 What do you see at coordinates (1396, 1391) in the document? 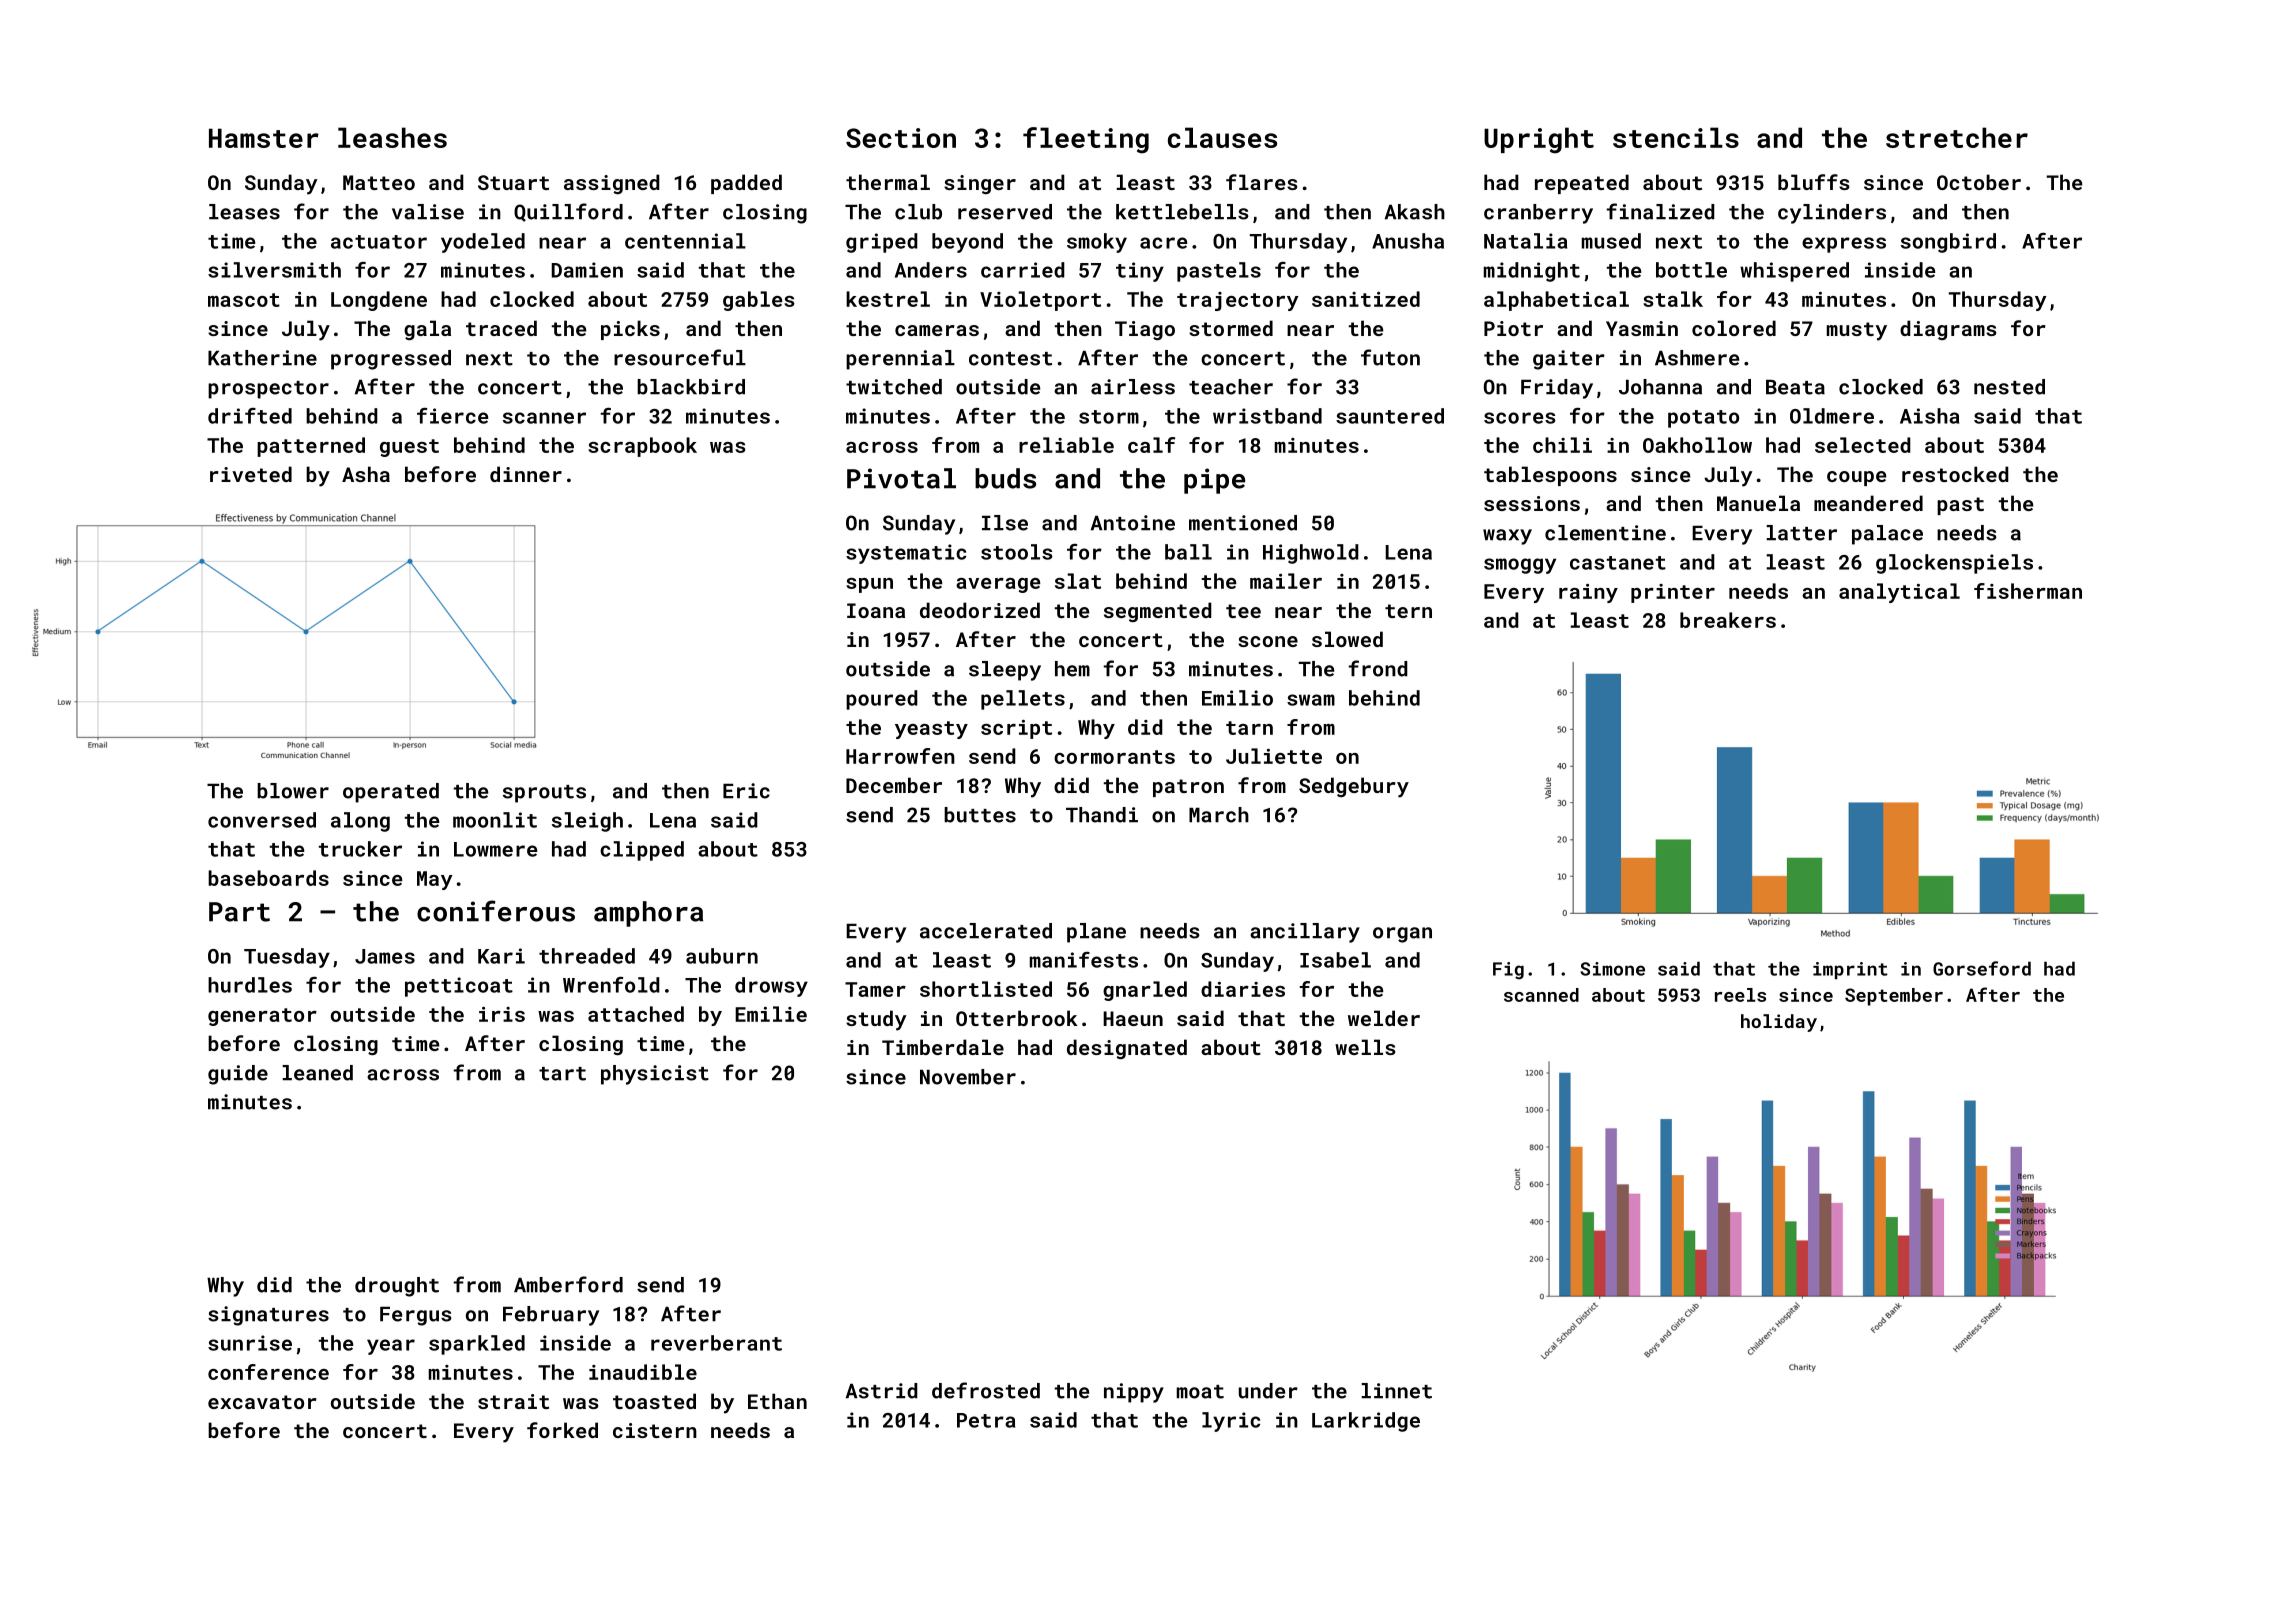
I see `linnet` at bounding box center [1396, 1391].
